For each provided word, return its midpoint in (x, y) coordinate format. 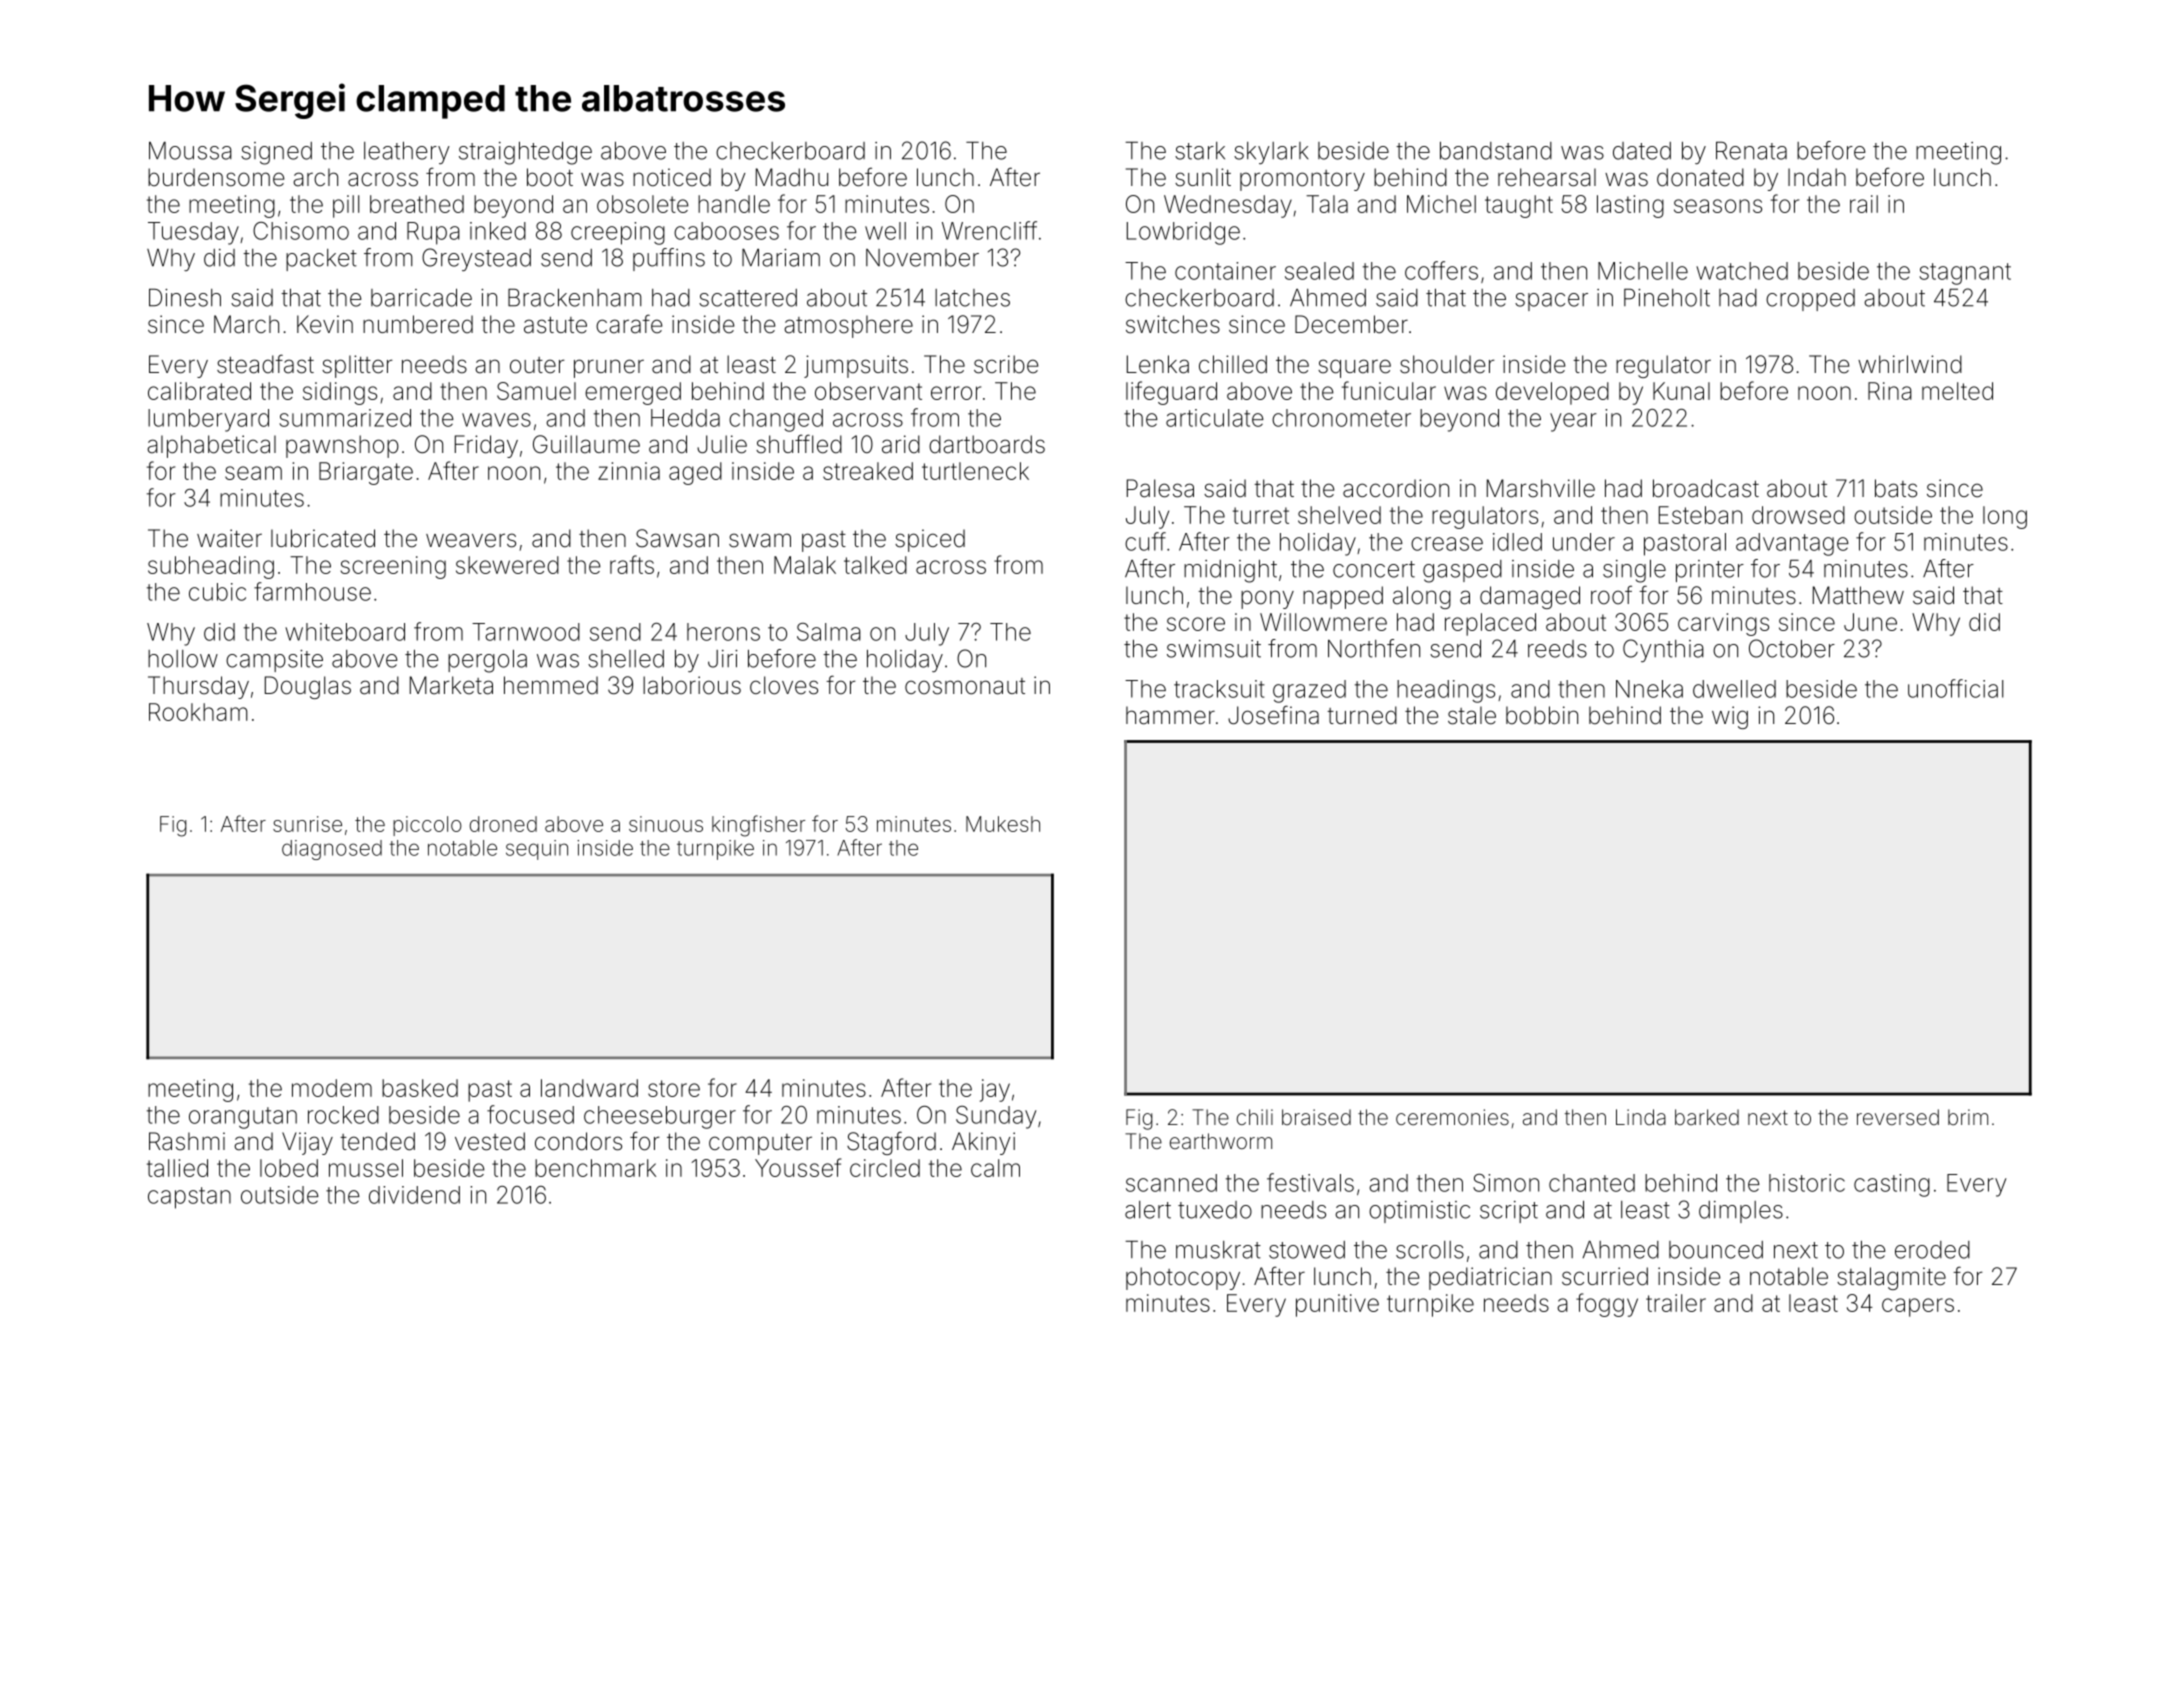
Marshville (1541, 488)
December (1351, 324)
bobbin (1542, 715)
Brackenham (575, 297)
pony (1267, 599)
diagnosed (332, 850)
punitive (1337, 1305)
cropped (1810, 300)
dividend (414, 1195)
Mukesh (1003, 824)
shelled (626, 659)
